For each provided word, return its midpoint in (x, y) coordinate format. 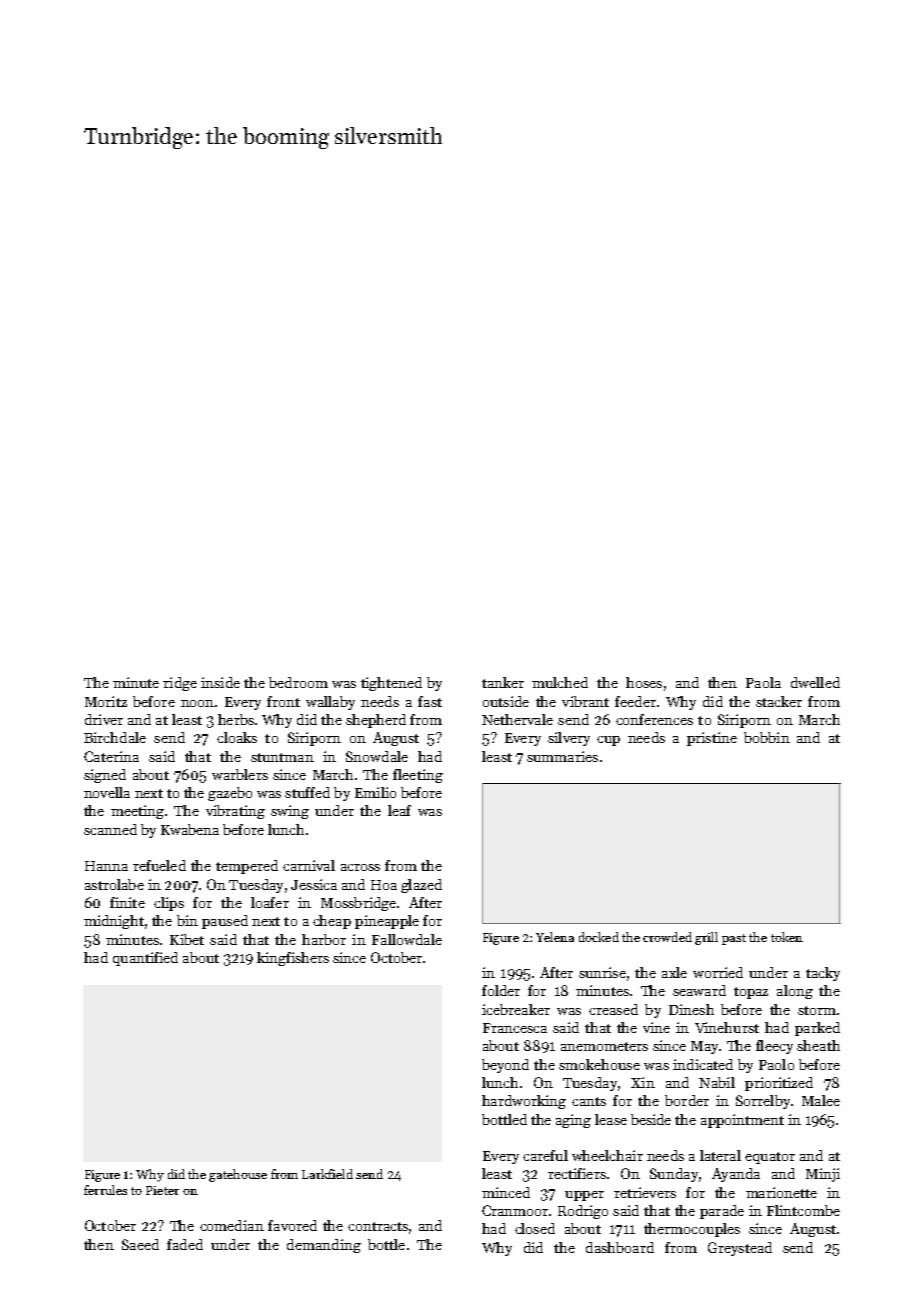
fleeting (418, 776)
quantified (145, 959)
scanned (110, 829)
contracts (378, 1226)
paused (225, 922)
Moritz (106, 701)
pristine (712, 739)
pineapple (387, 922)
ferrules (105, 1190)
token (787, 937)
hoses (644, 682)
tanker (503, 682)
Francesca (515, 1028)
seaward (699, 990)
